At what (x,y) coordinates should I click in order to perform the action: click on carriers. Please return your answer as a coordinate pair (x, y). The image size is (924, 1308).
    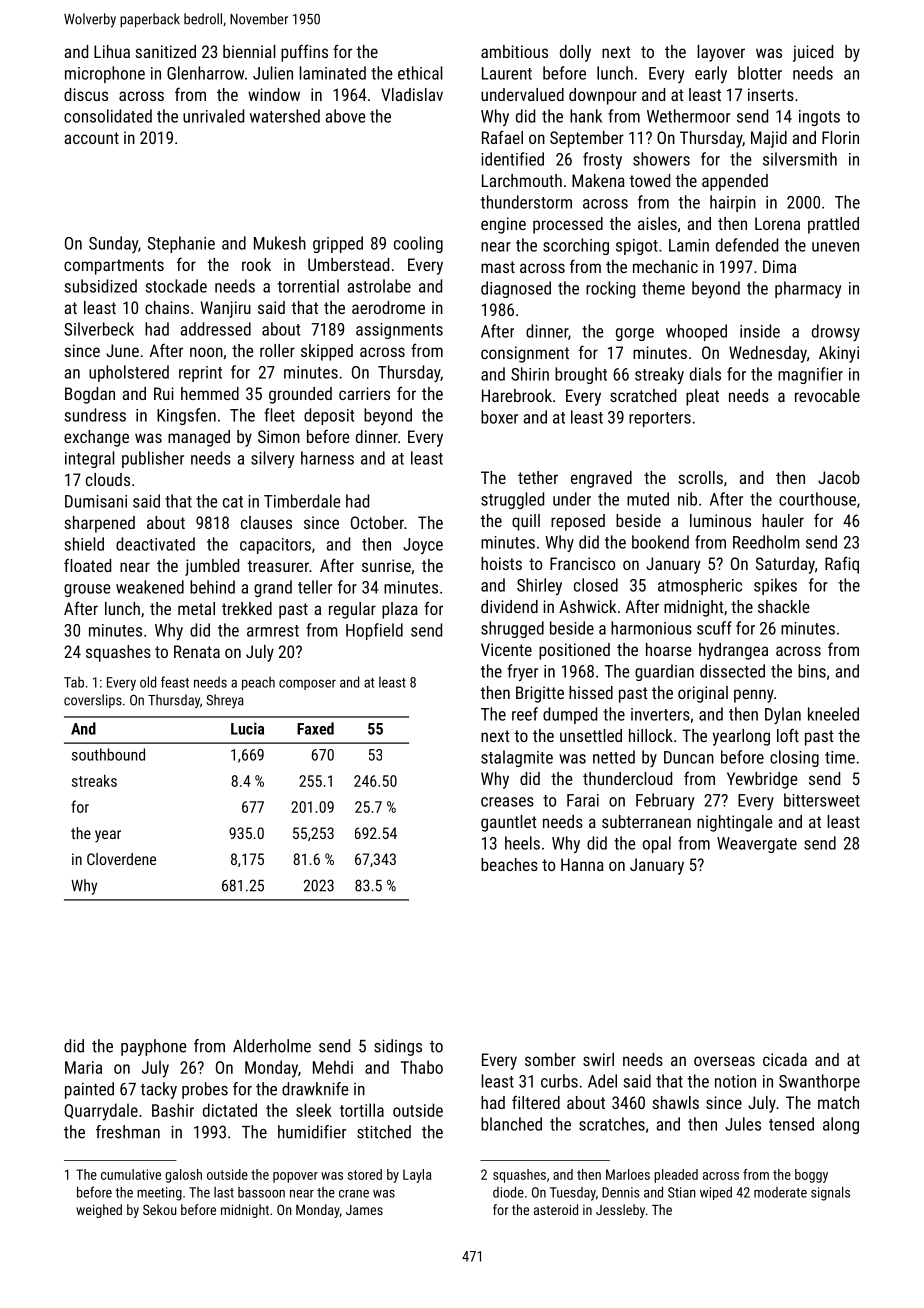
    Looking at the image, I should click on (364, 393).
